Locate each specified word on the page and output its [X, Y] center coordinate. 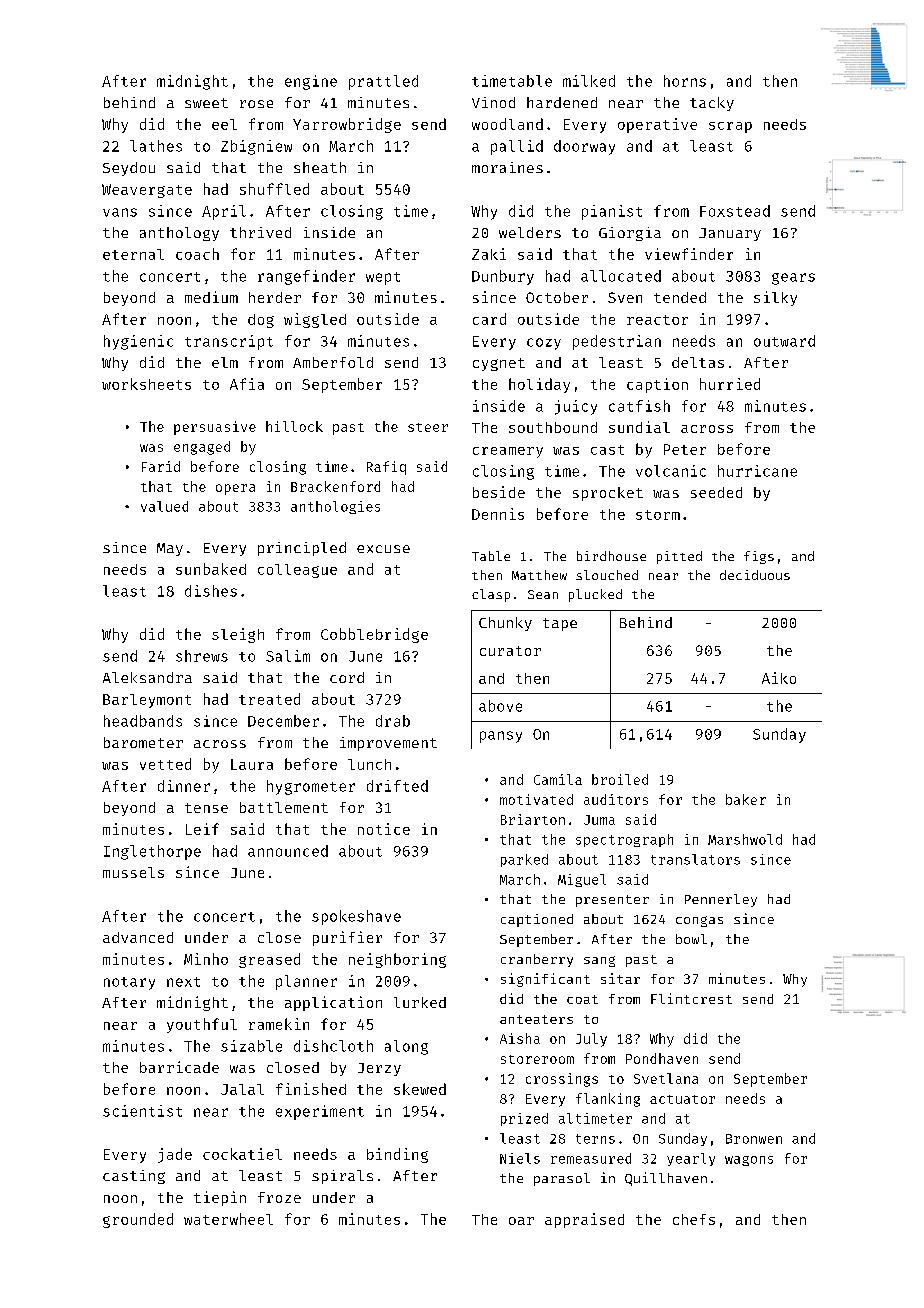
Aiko [779, 678]
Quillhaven [666, 1179]
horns [685, 81]
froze [279, 1197]
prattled [383, 82]
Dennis [498, 514]
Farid [161, 466]
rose [256, 104]
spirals [342, 1177]
